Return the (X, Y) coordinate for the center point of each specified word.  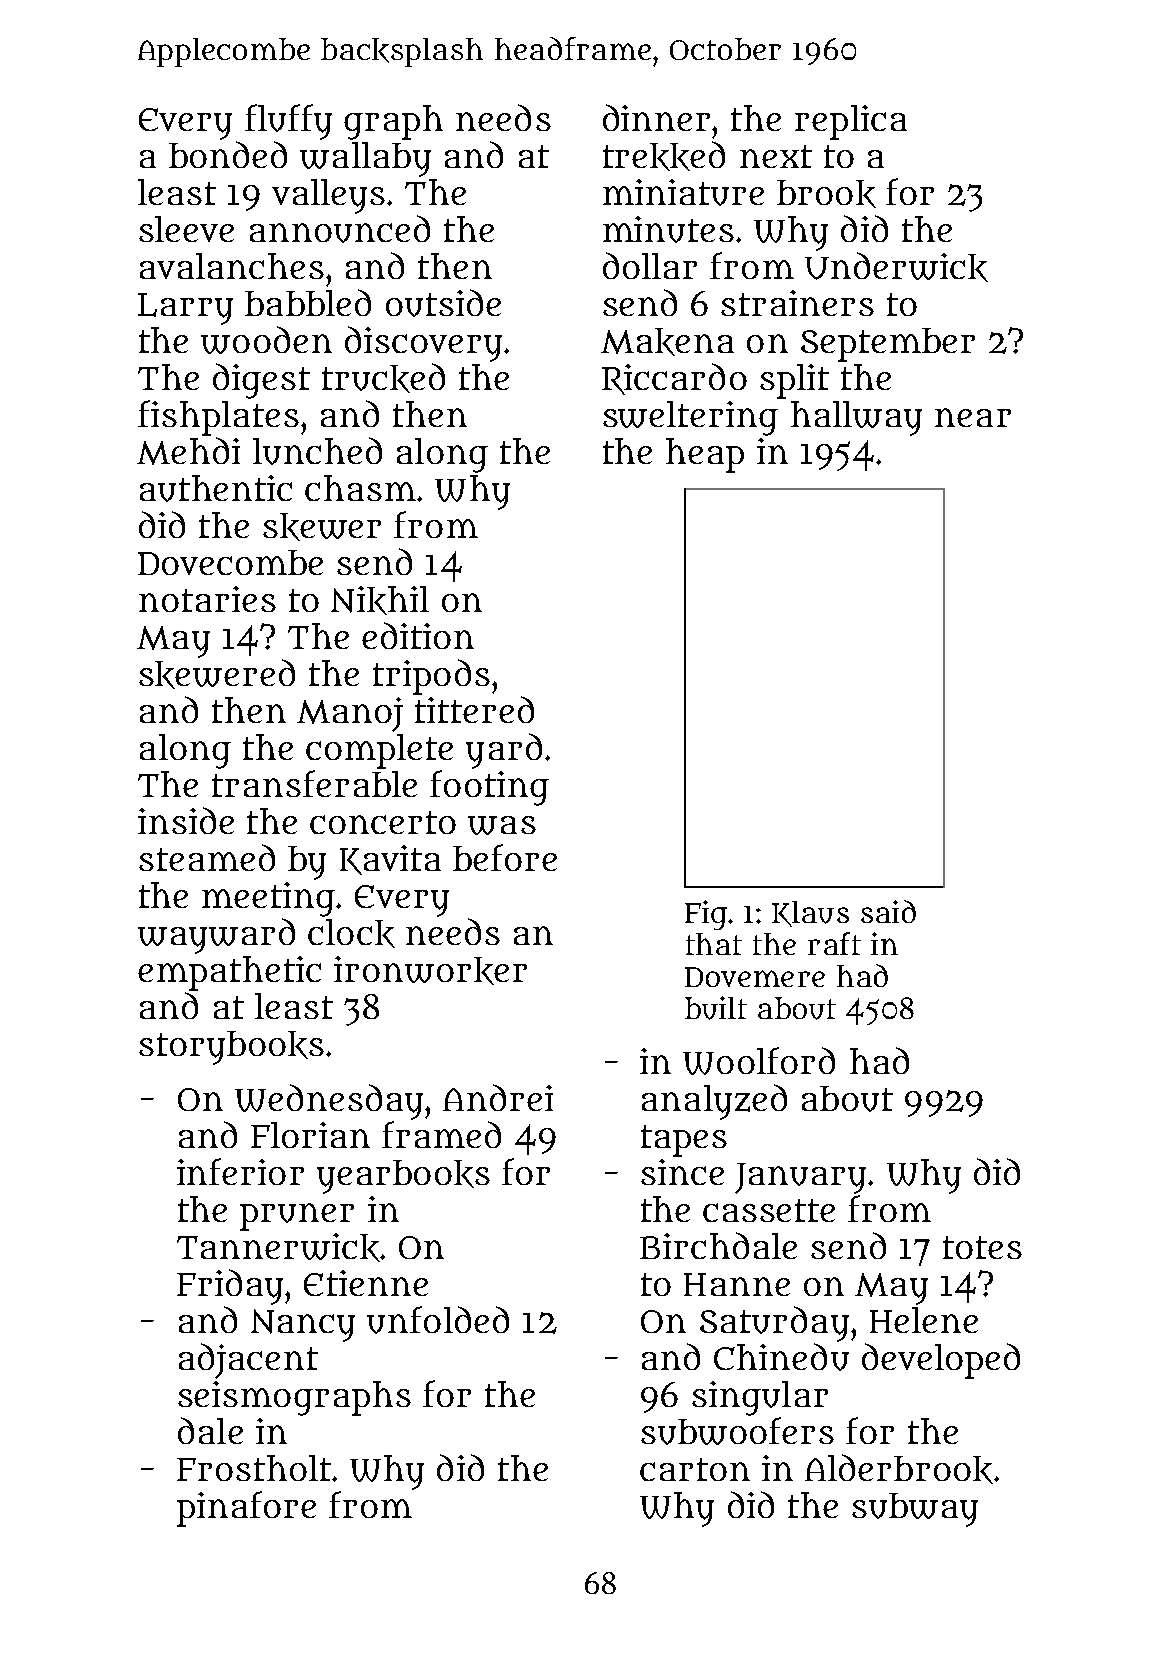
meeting (268, 899)
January (800, 1178)
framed (441, 1134)
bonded (228, 154)
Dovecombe (230, 562)
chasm (360, 488)
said (888, 911)
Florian (310, 1135)
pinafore (246, 1509)
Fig (706, 915)
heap (705, 455)
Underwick (896, 267)
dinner (656, 117)
